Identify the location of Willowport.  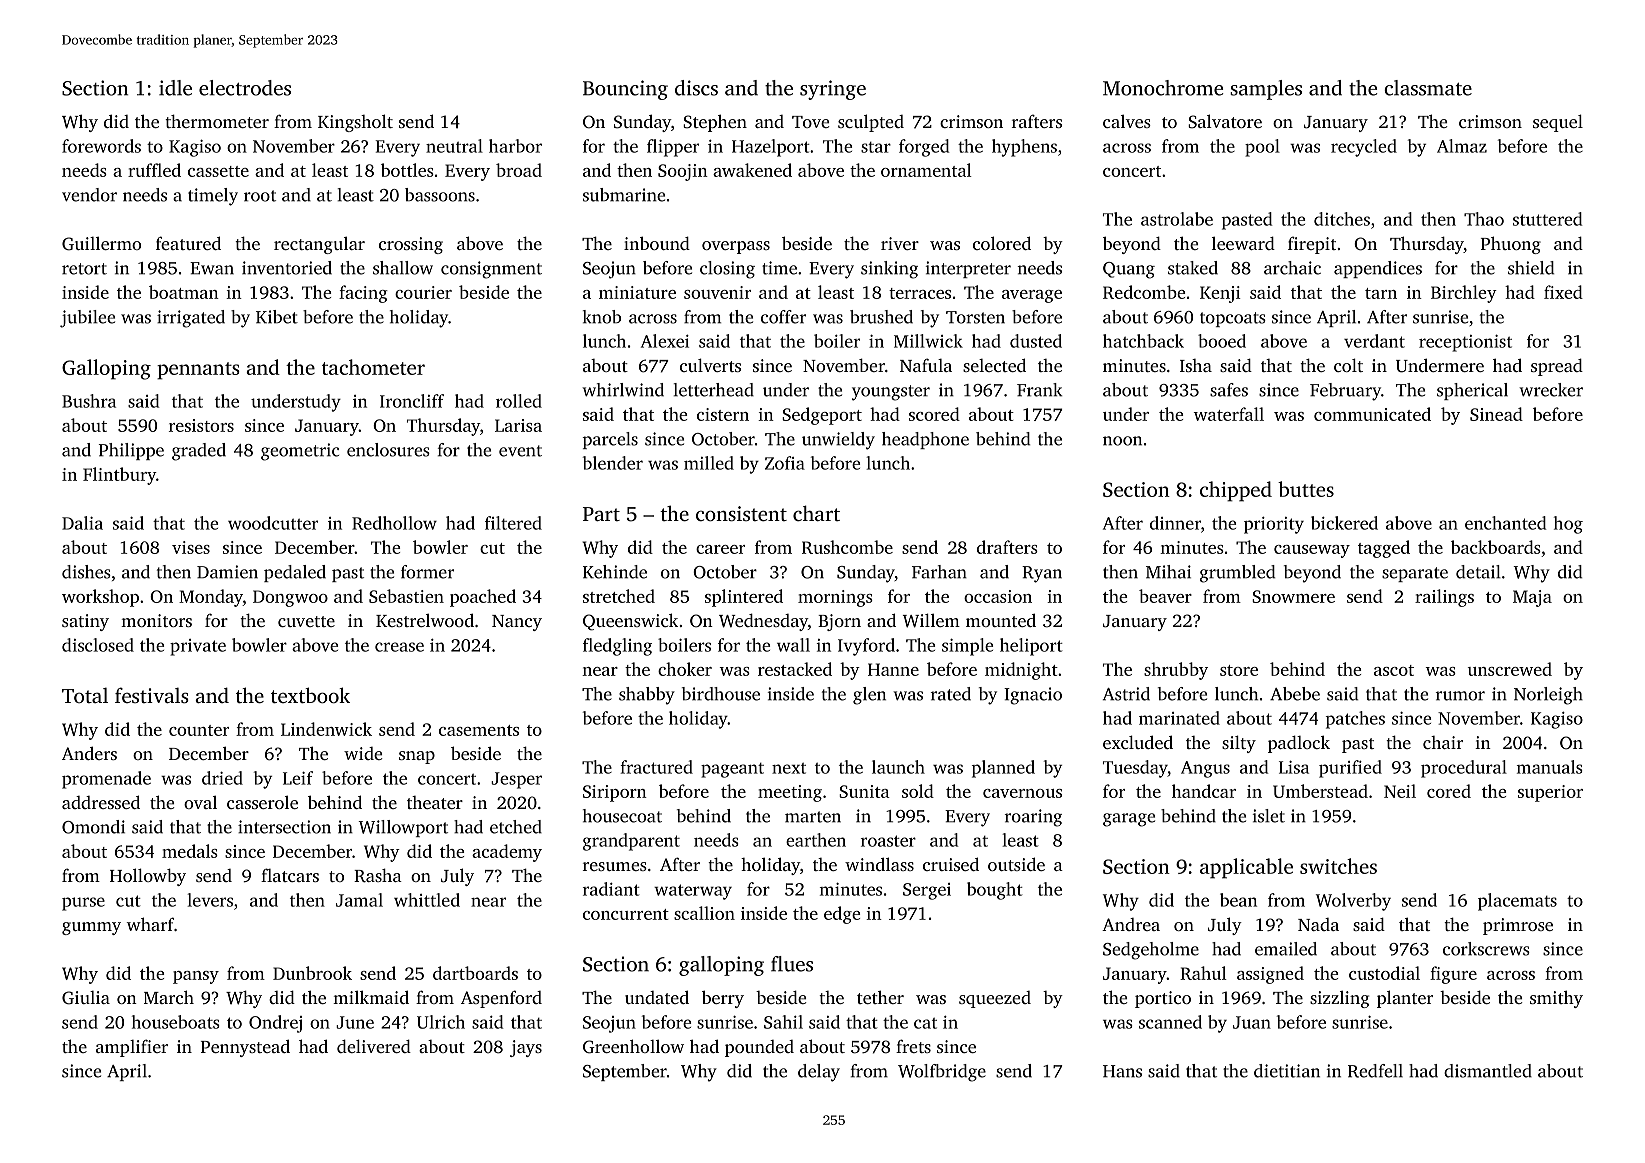
(403, 828).
